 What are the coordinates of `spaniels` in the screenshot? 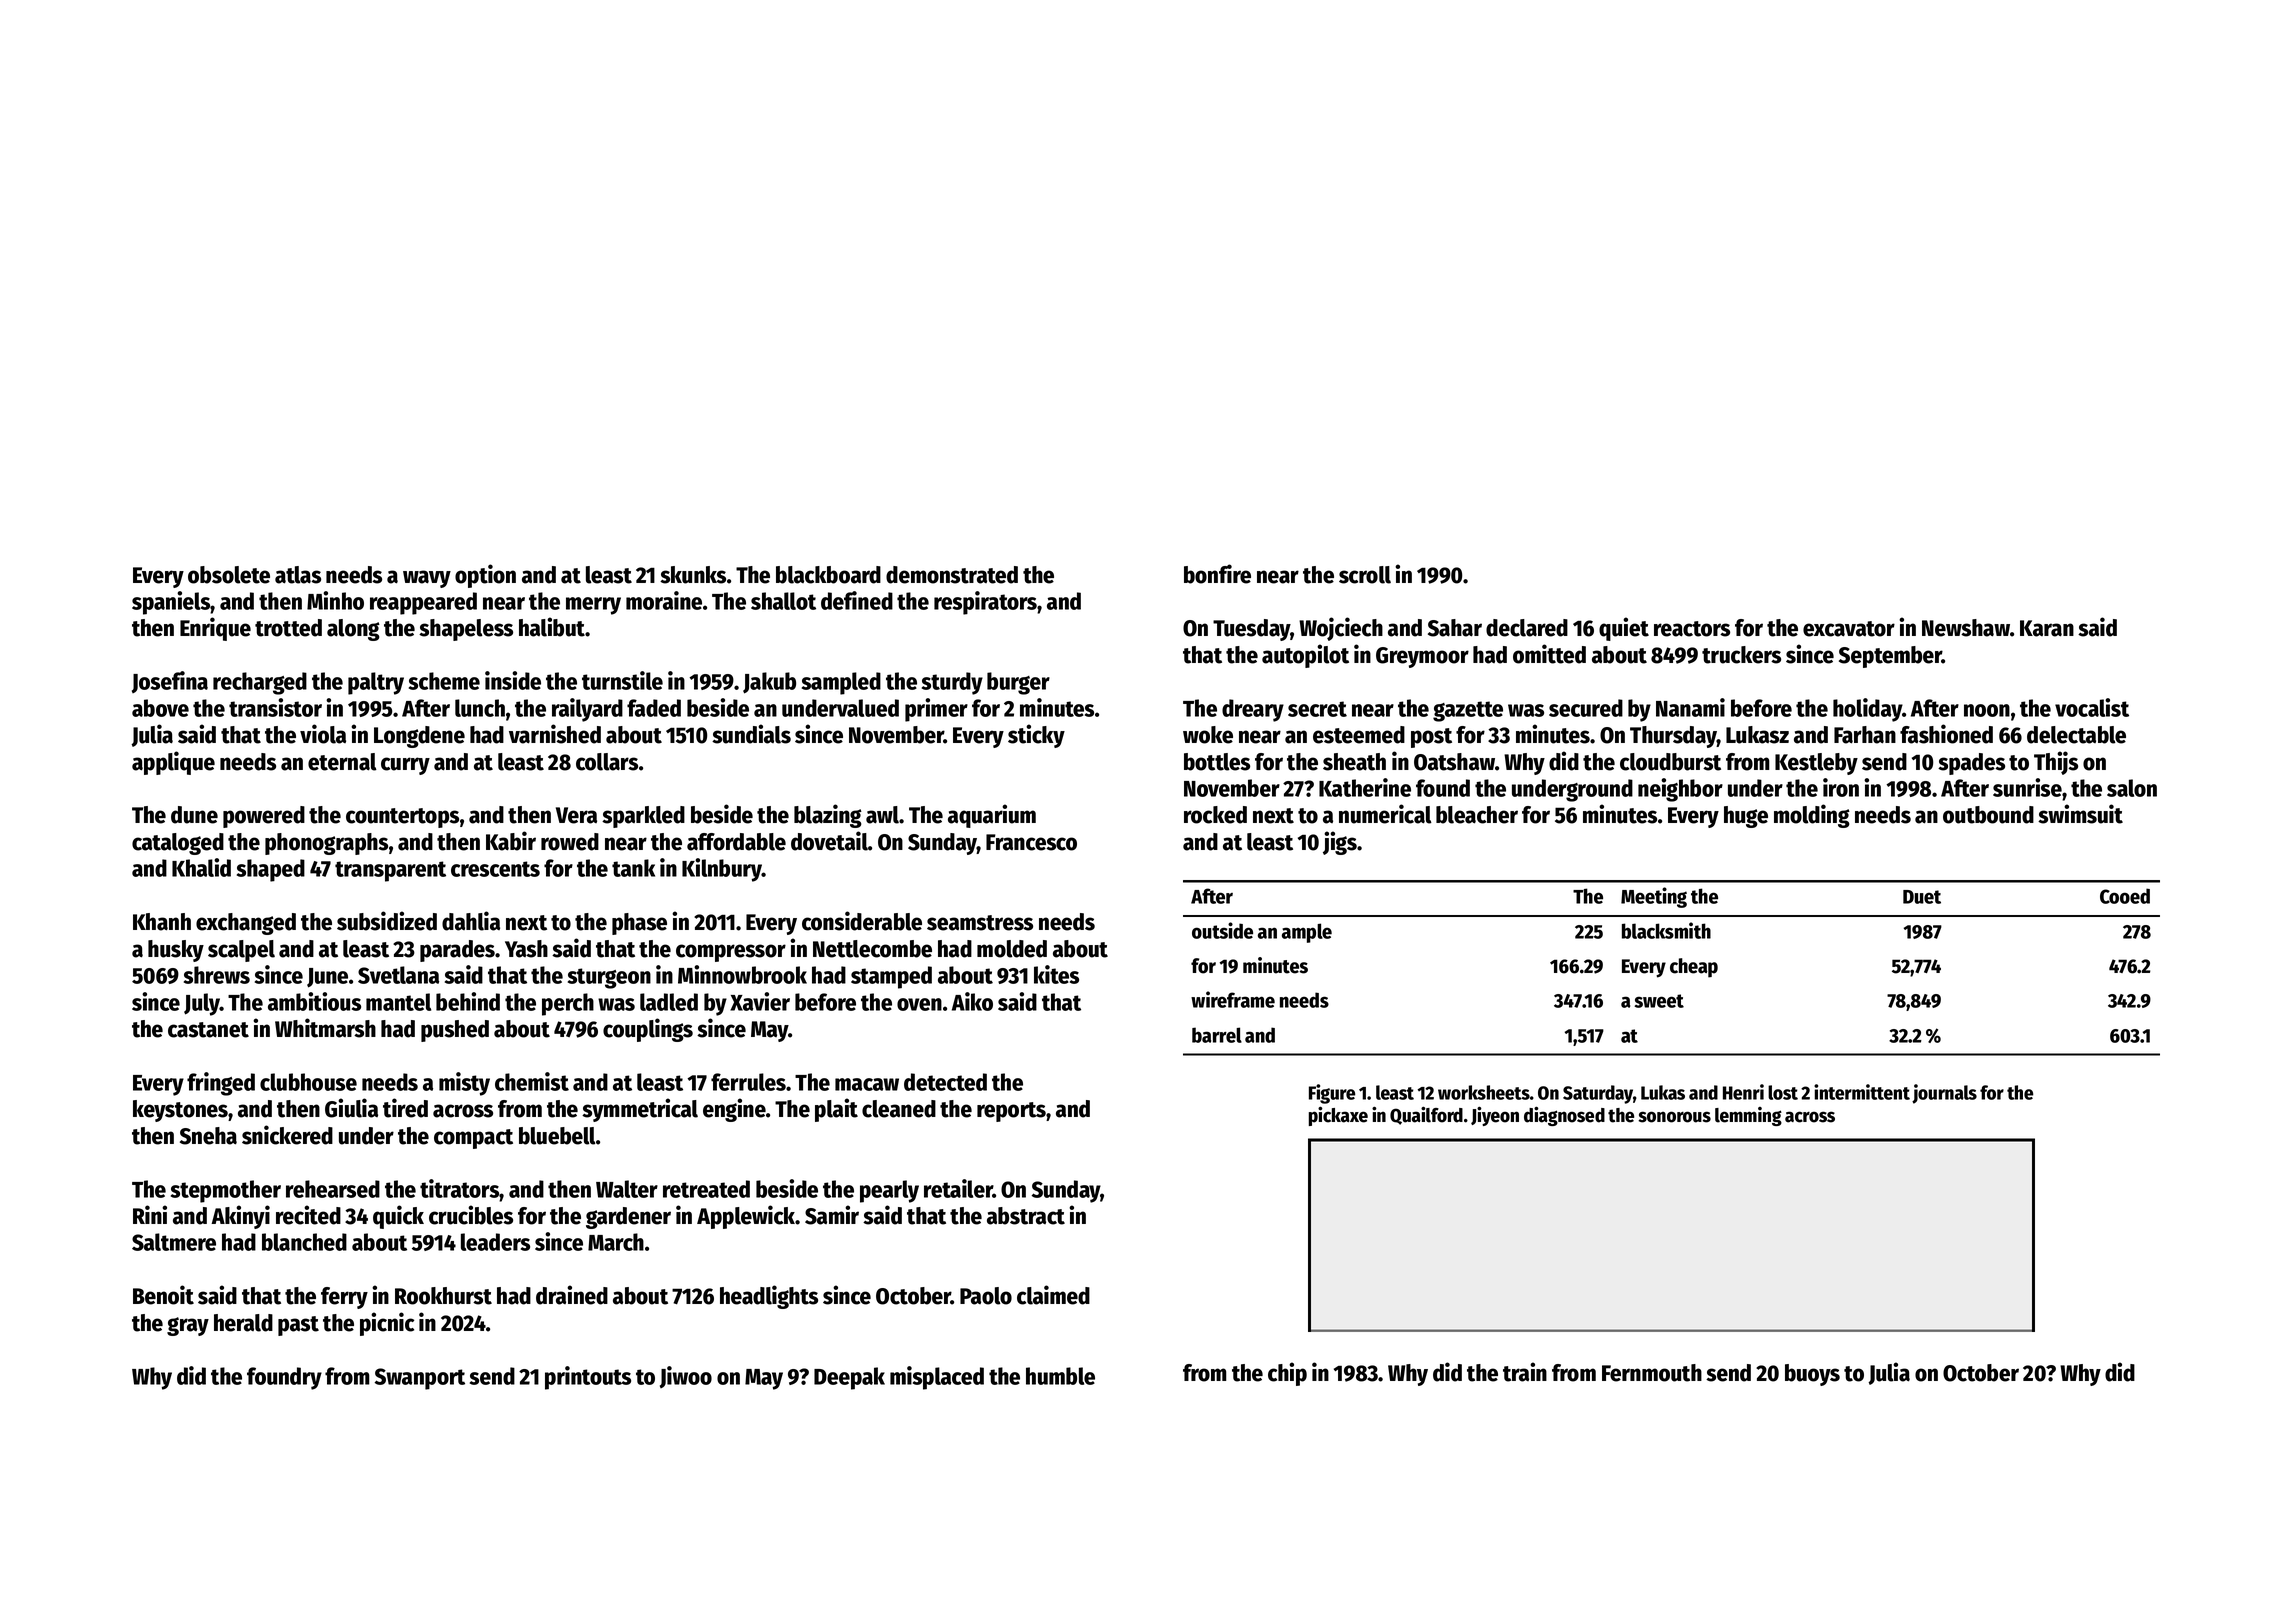 It's located at (171, 603).
